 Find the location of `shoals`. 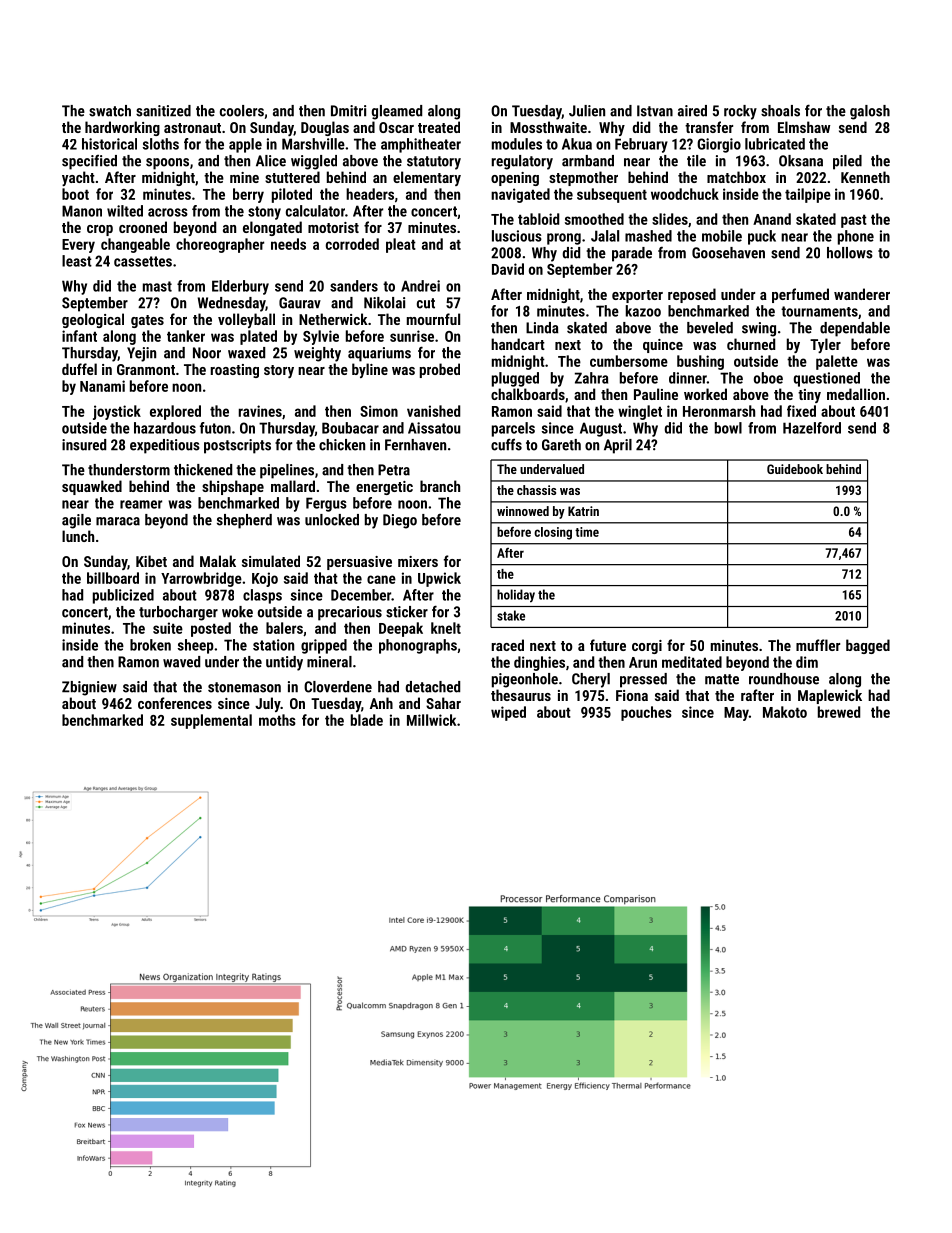

shoals is located at coordinates (780, 111).
